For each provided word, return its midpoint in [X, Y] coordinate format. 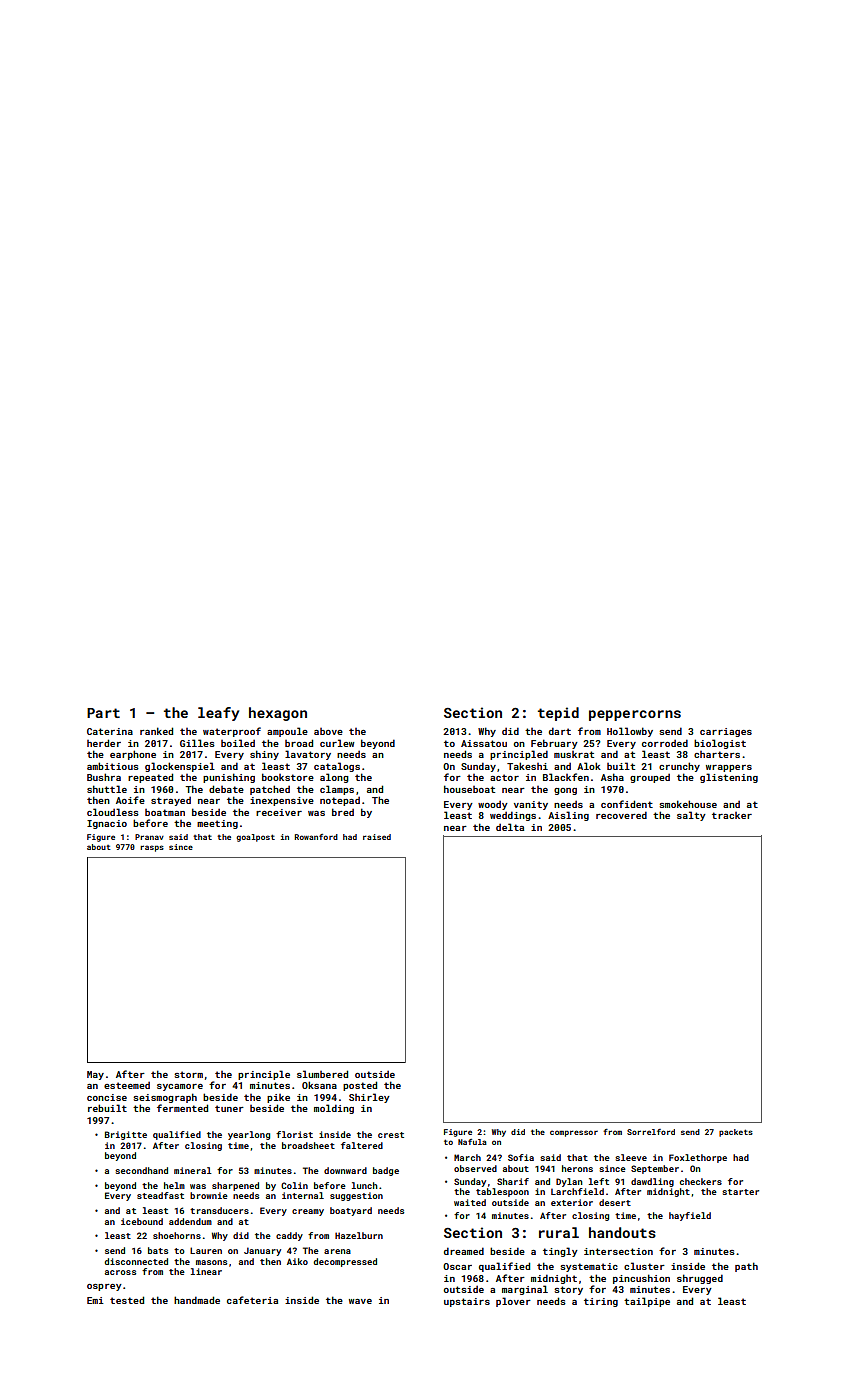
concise [107, 1097]
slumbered [322, 1074]
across [120, 1272]
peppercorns [635, 715]
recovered [621, 815]
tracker [732, 815]
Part [103, 713]
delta [510, 827]
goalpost [255, 838]
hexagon [278, 714]
